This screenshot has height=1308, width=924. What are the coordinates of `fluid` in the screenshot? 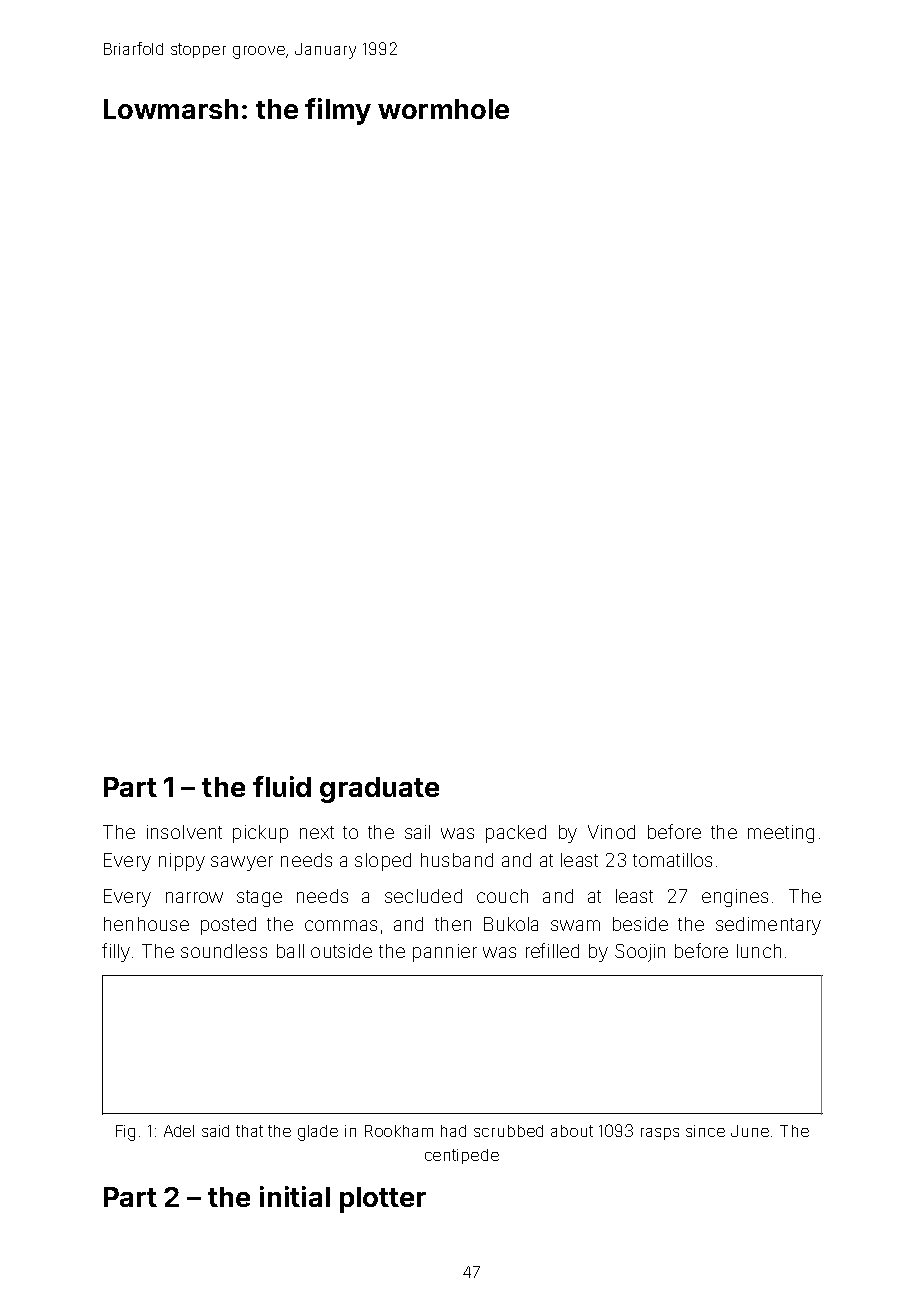 It's located at (282, 786).
